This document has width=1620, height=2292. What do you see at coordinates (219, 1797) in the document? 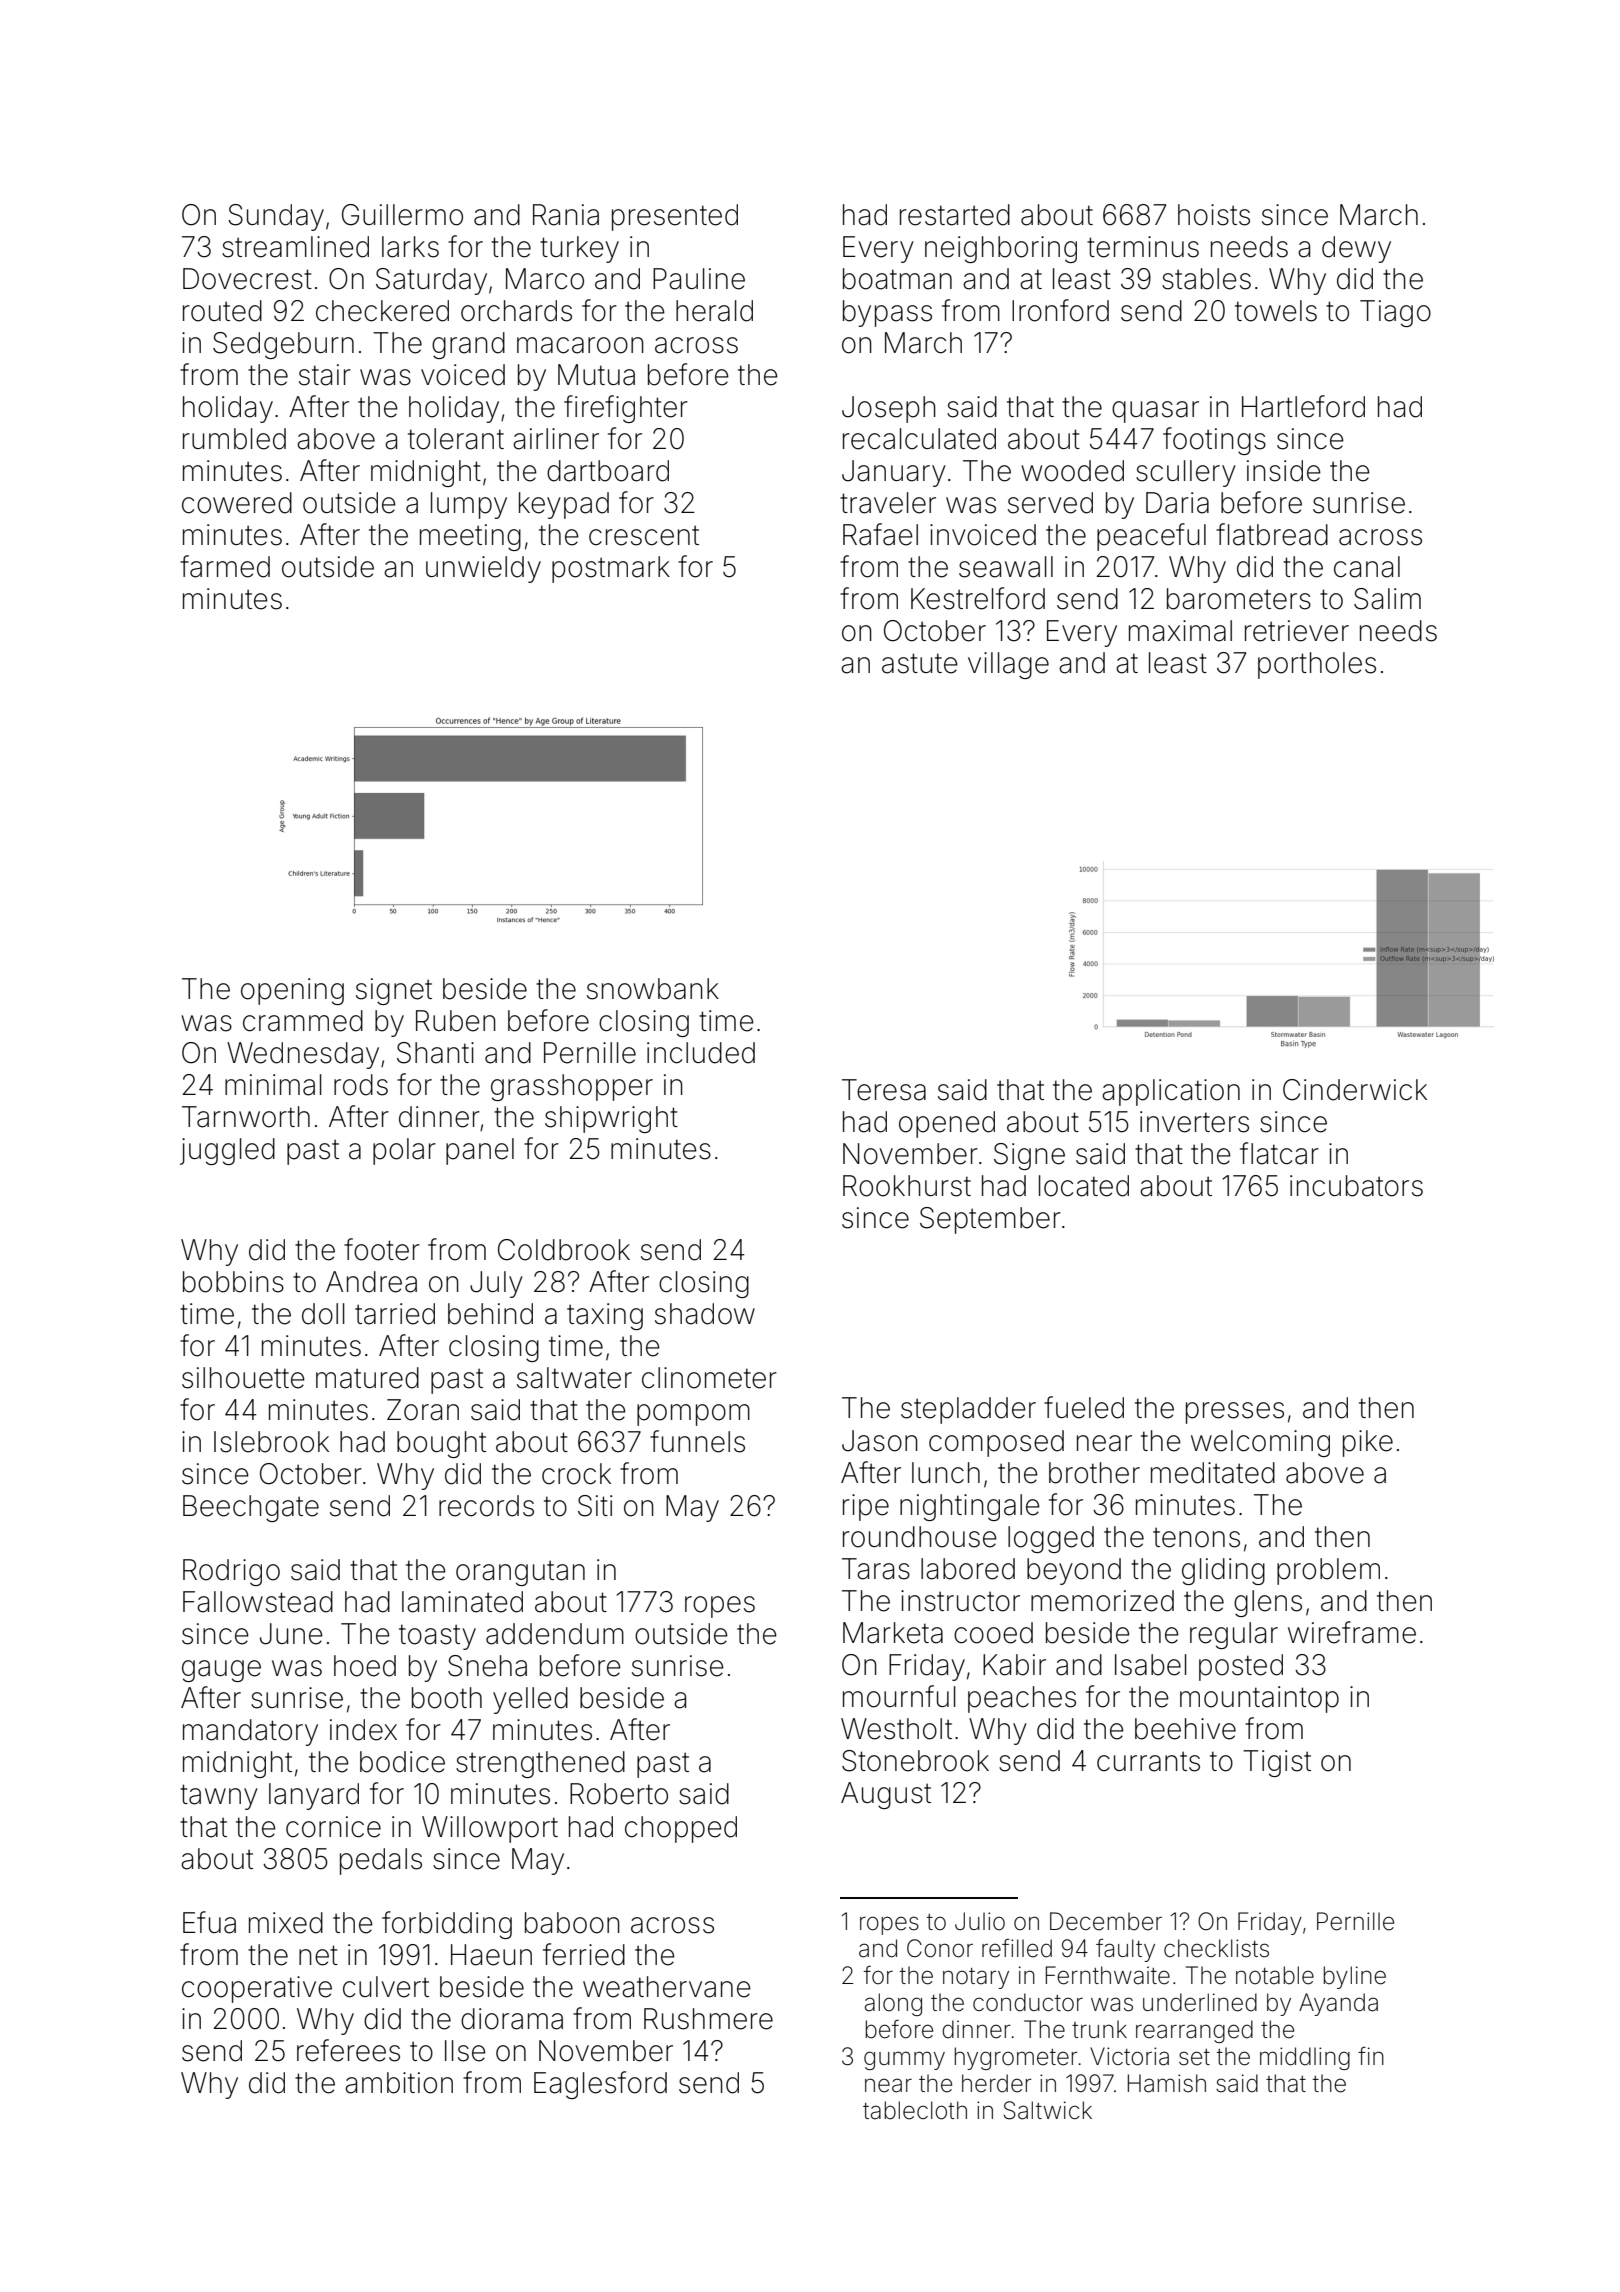
I see `tawny` at bounding box center [219, 1797].
